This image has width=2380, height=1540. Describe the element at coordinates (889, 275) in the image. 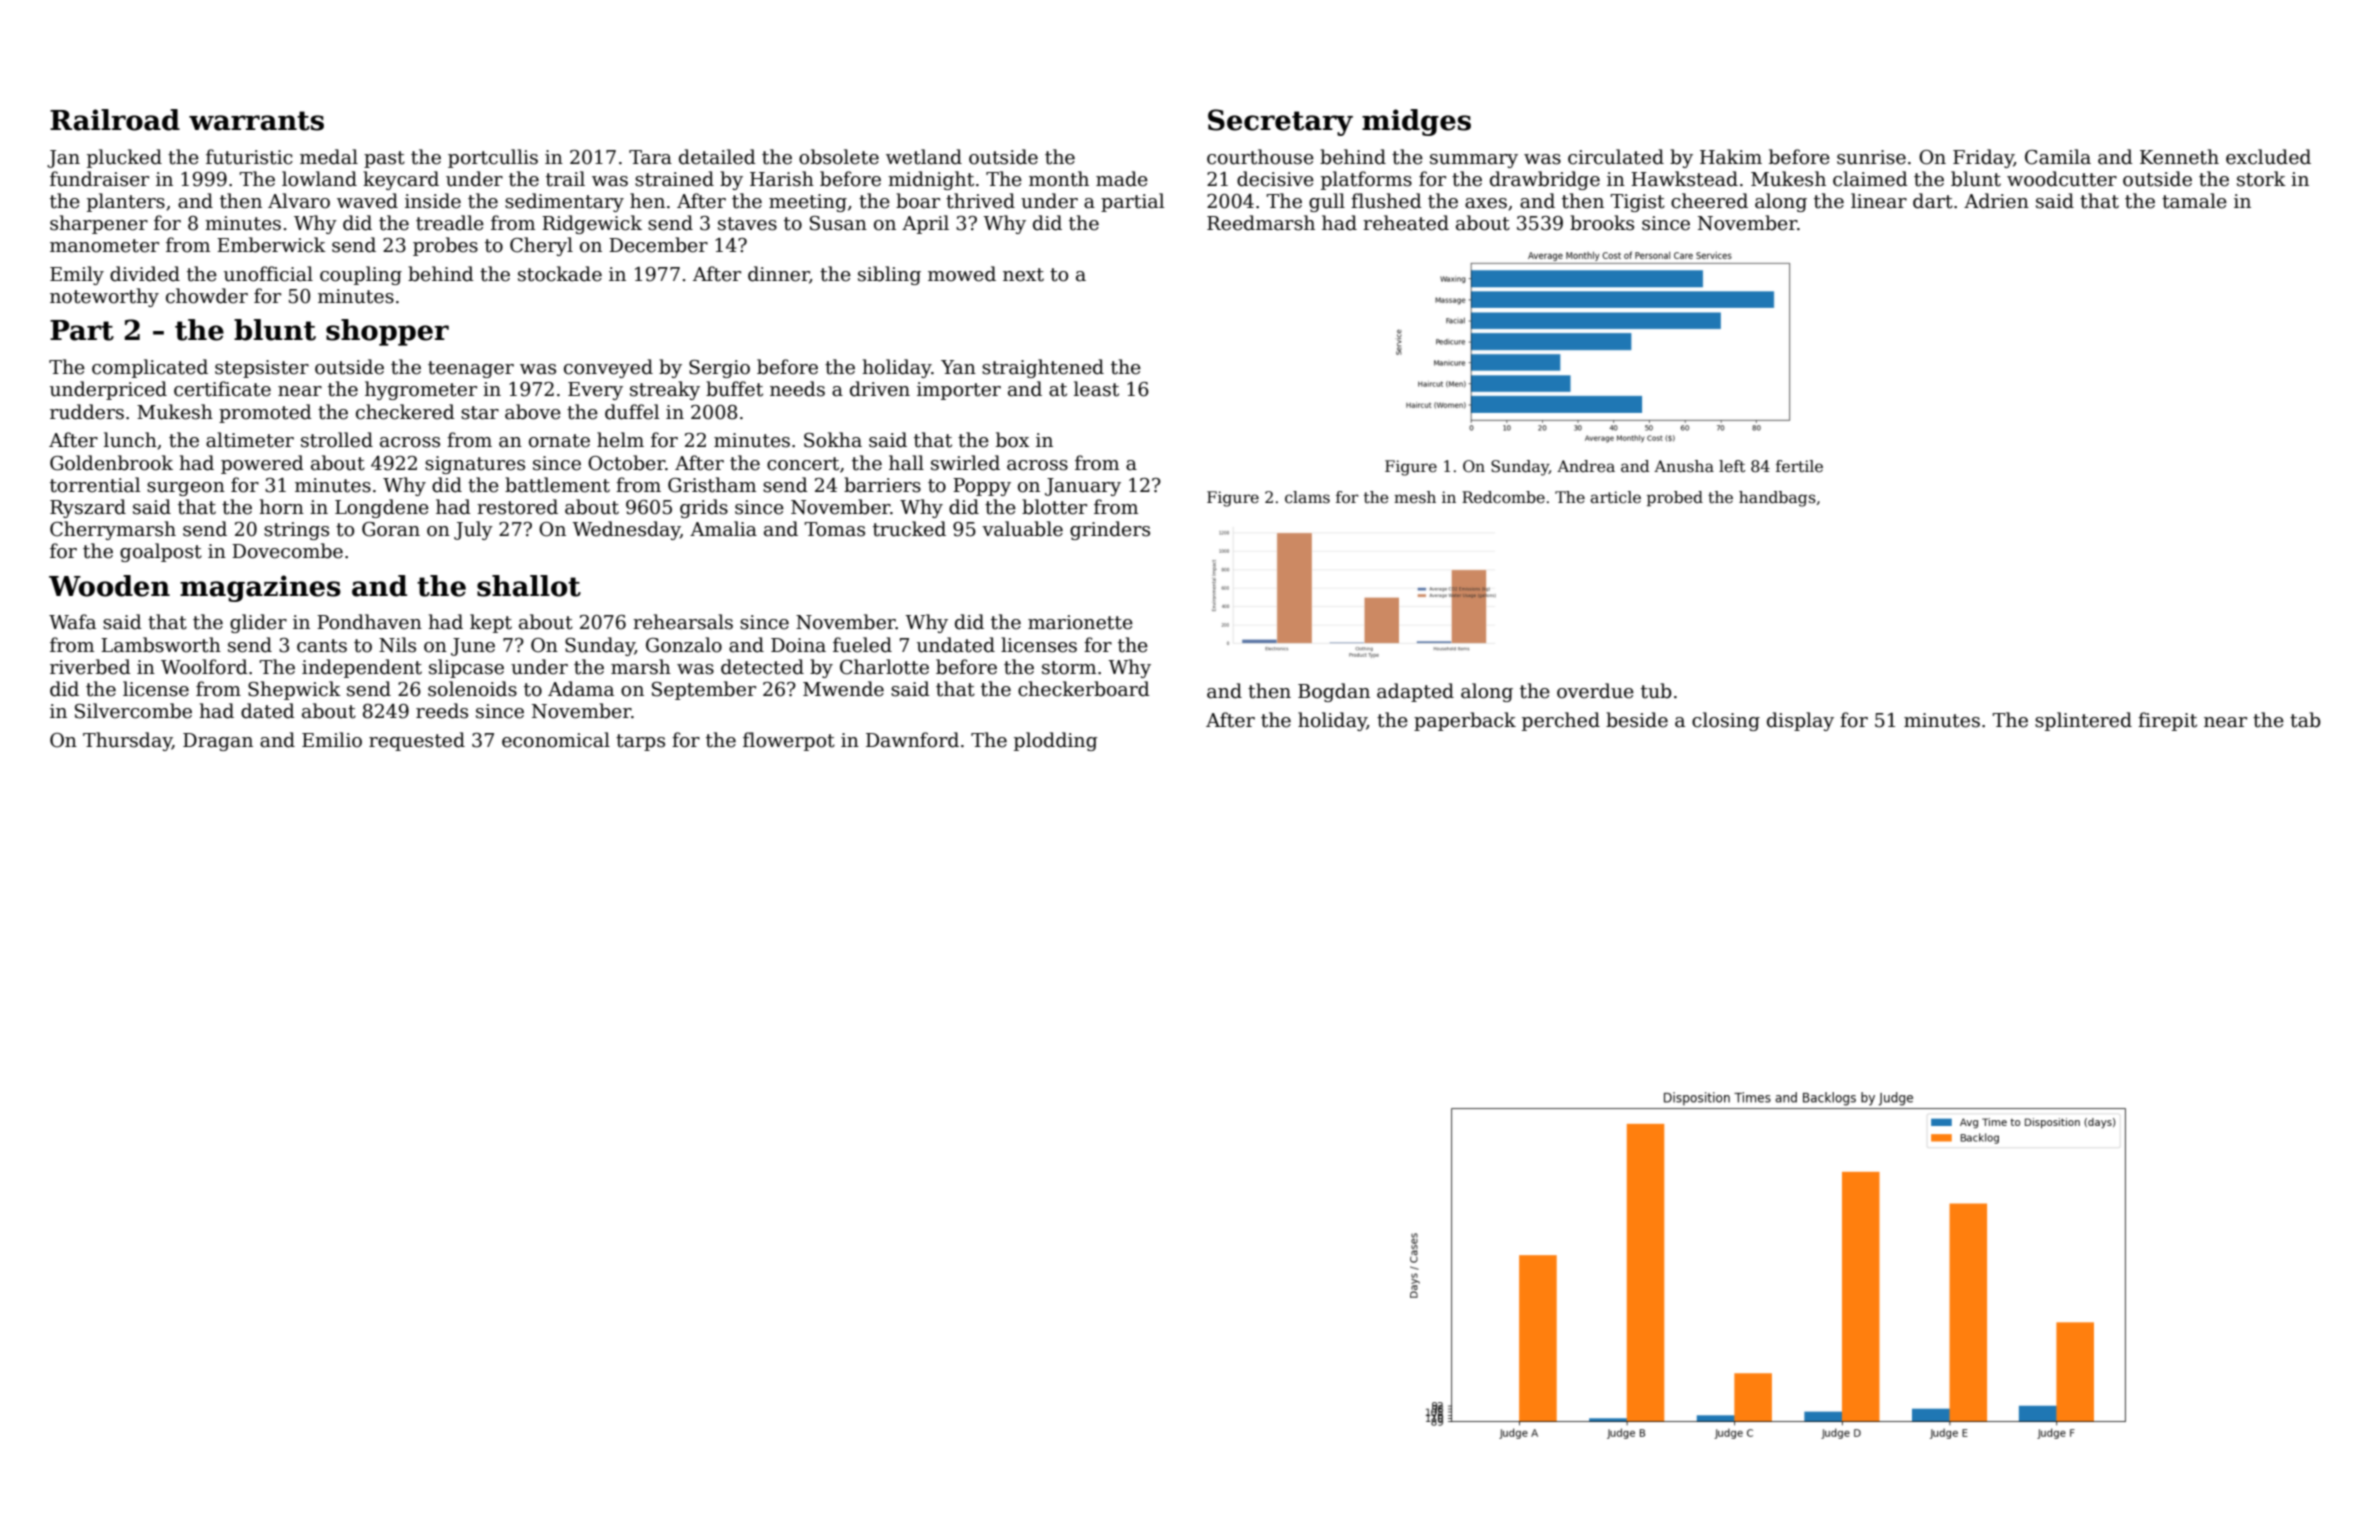

I see `sibling` at that location.
